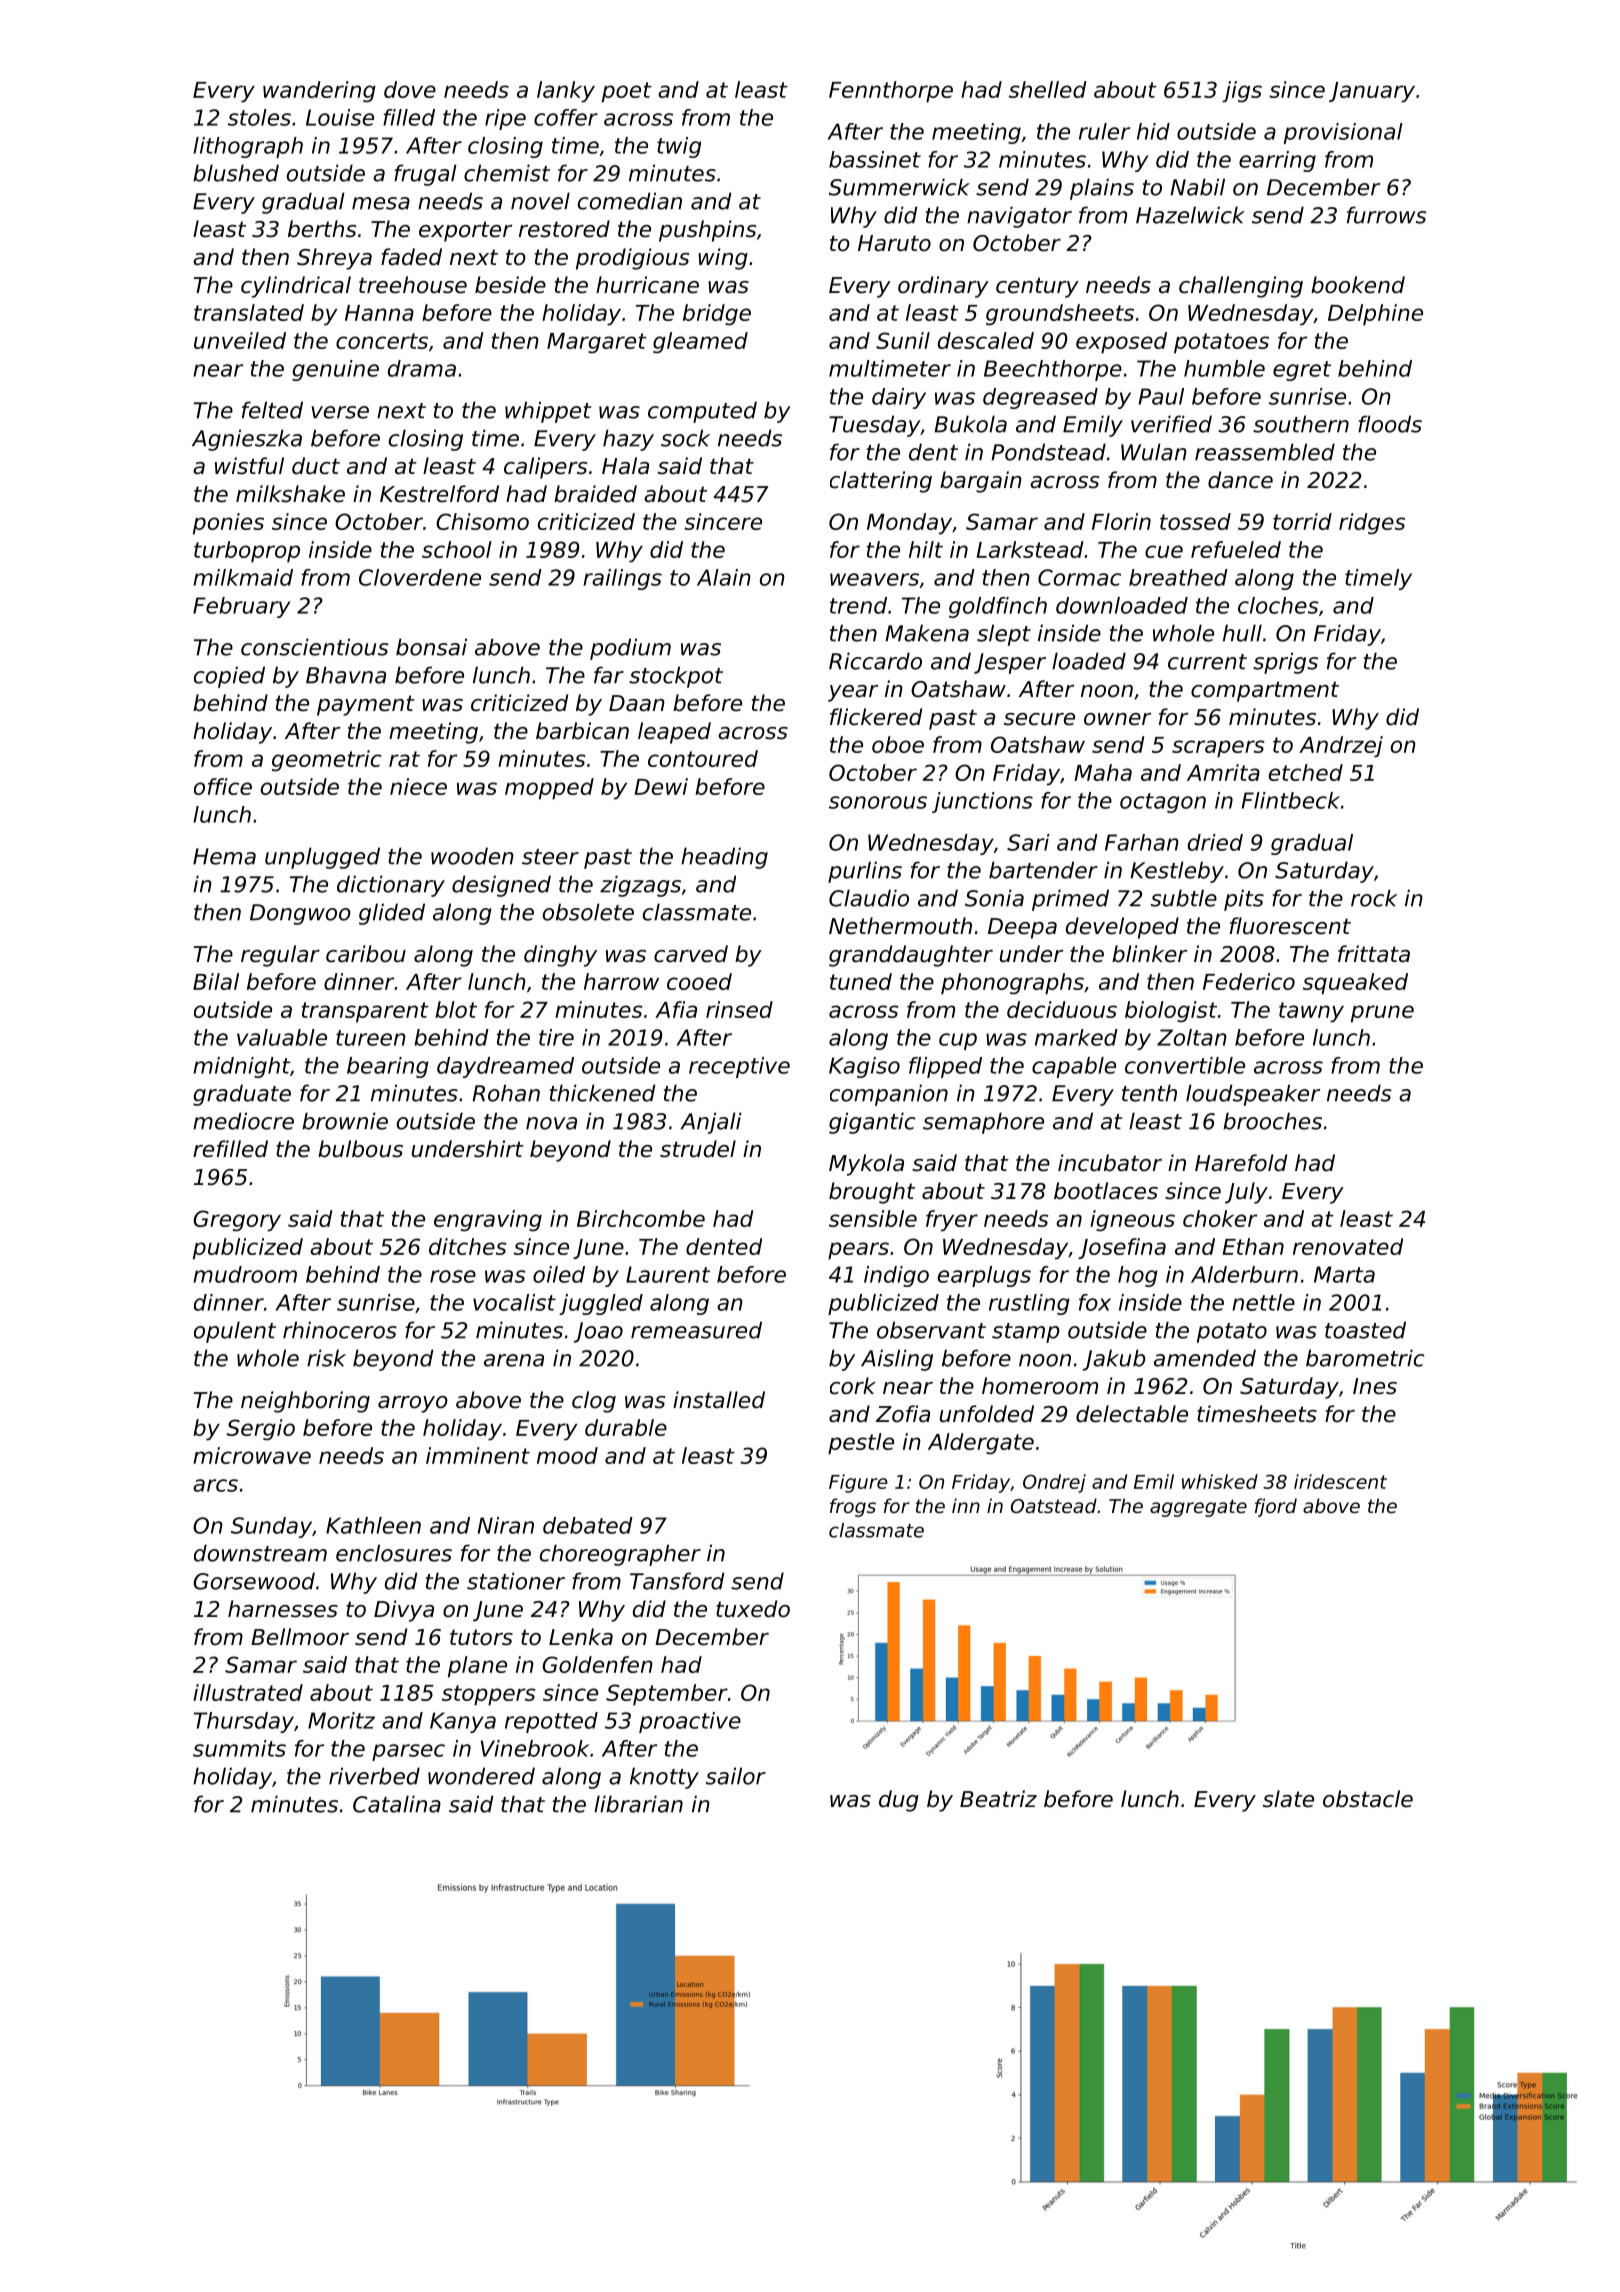 The width and height of the image is (1620, 2292). I want to click on refueled, so click(1236, 549).
